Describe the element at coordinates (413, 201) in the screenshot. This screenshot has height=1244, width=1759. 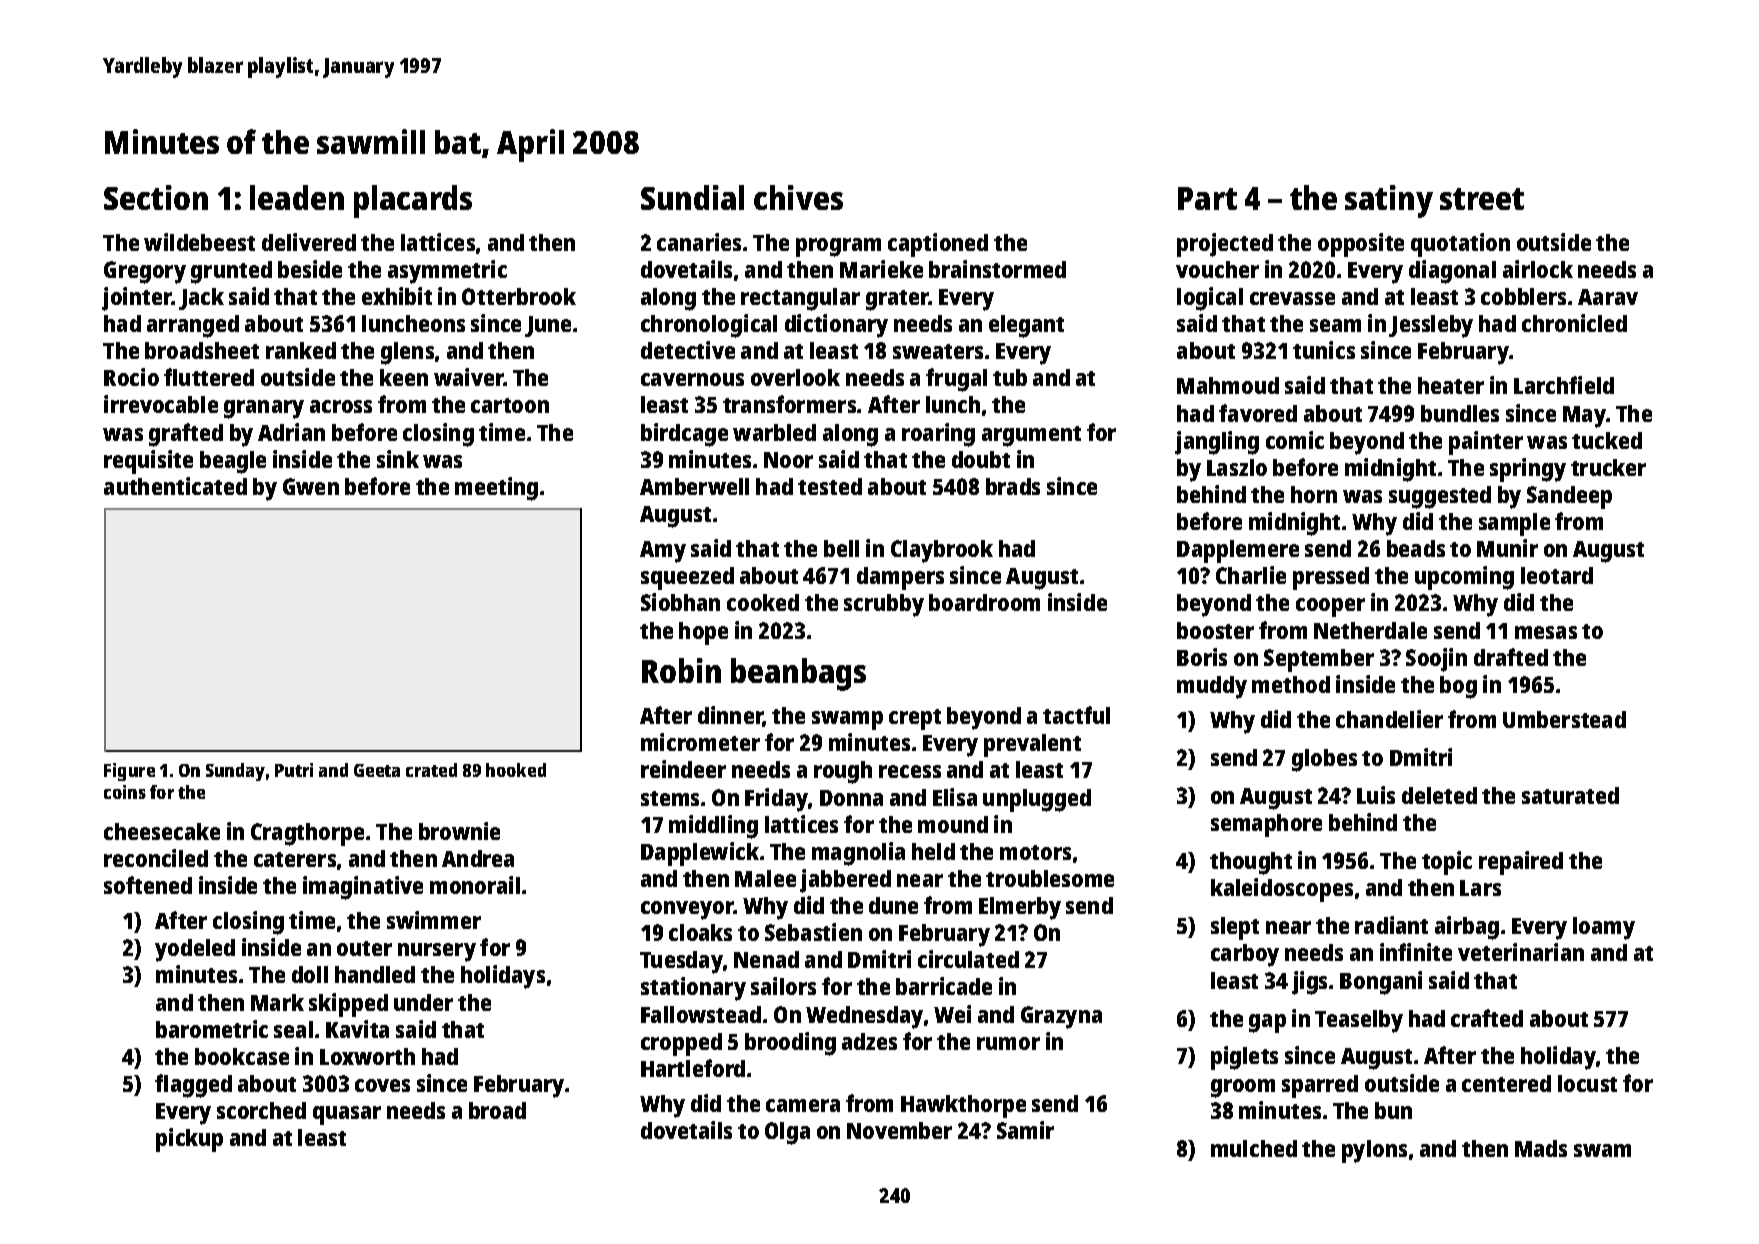
I see `placards` at that location.
